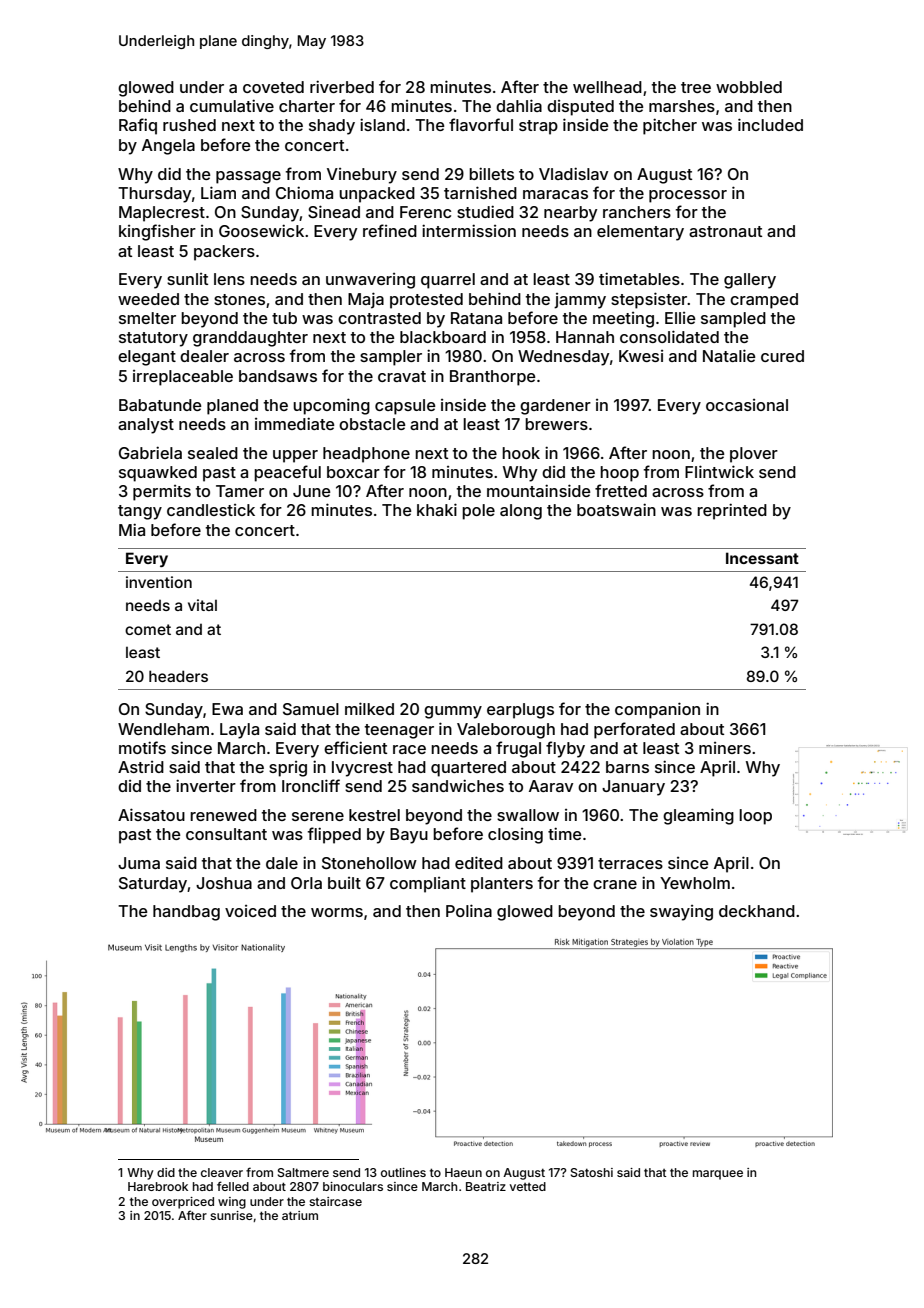  I want to click on Samuel, so click(311, 709).
